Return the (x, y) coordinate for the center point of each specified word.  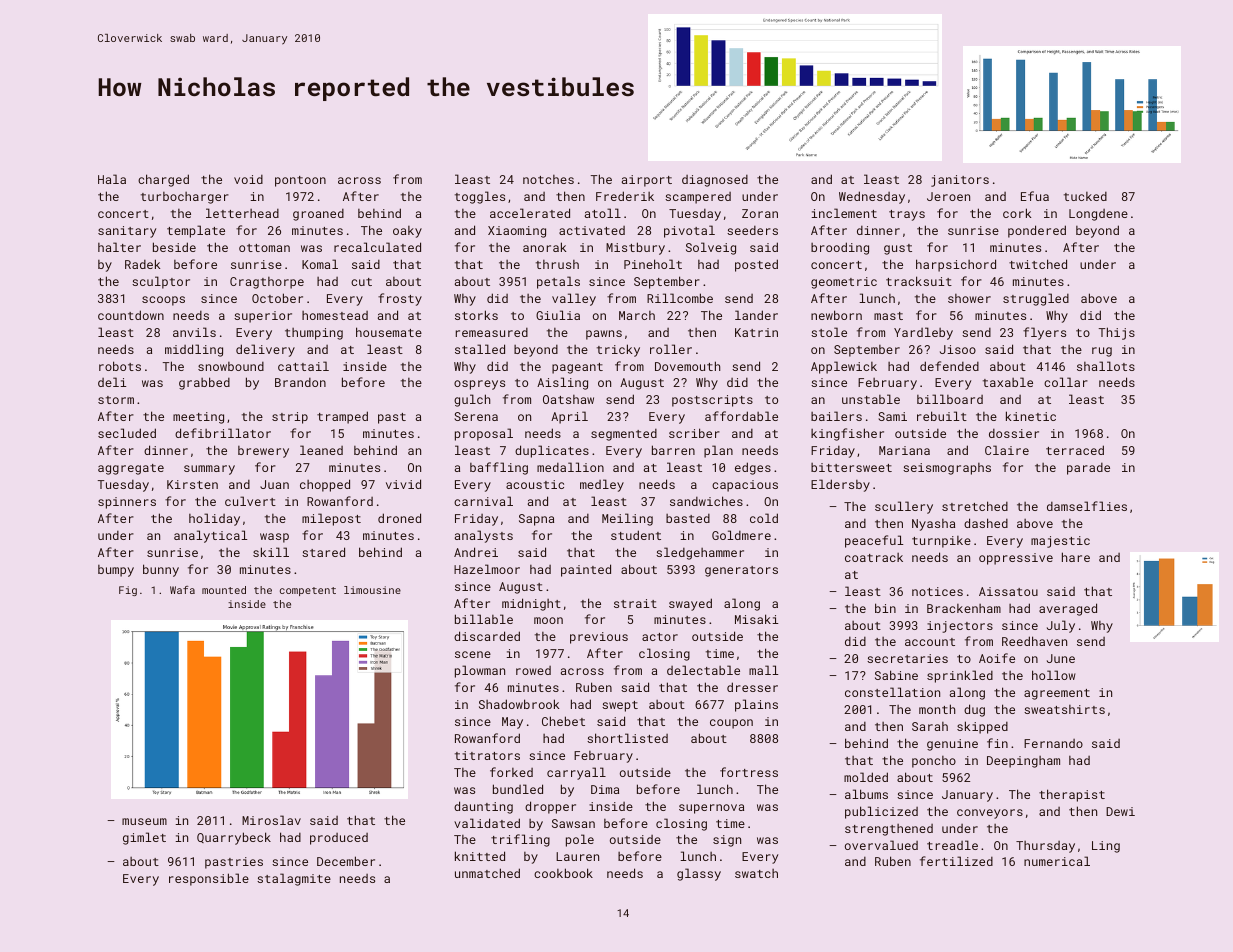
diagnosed (715, 181)
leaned (321, 450)
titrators (487, 755)
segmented (624, 435)
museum (144, 821)
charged (163, 180)
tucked (1085, 196)
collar (1066, 382)
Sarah (930, 726)
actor (660, 637)
